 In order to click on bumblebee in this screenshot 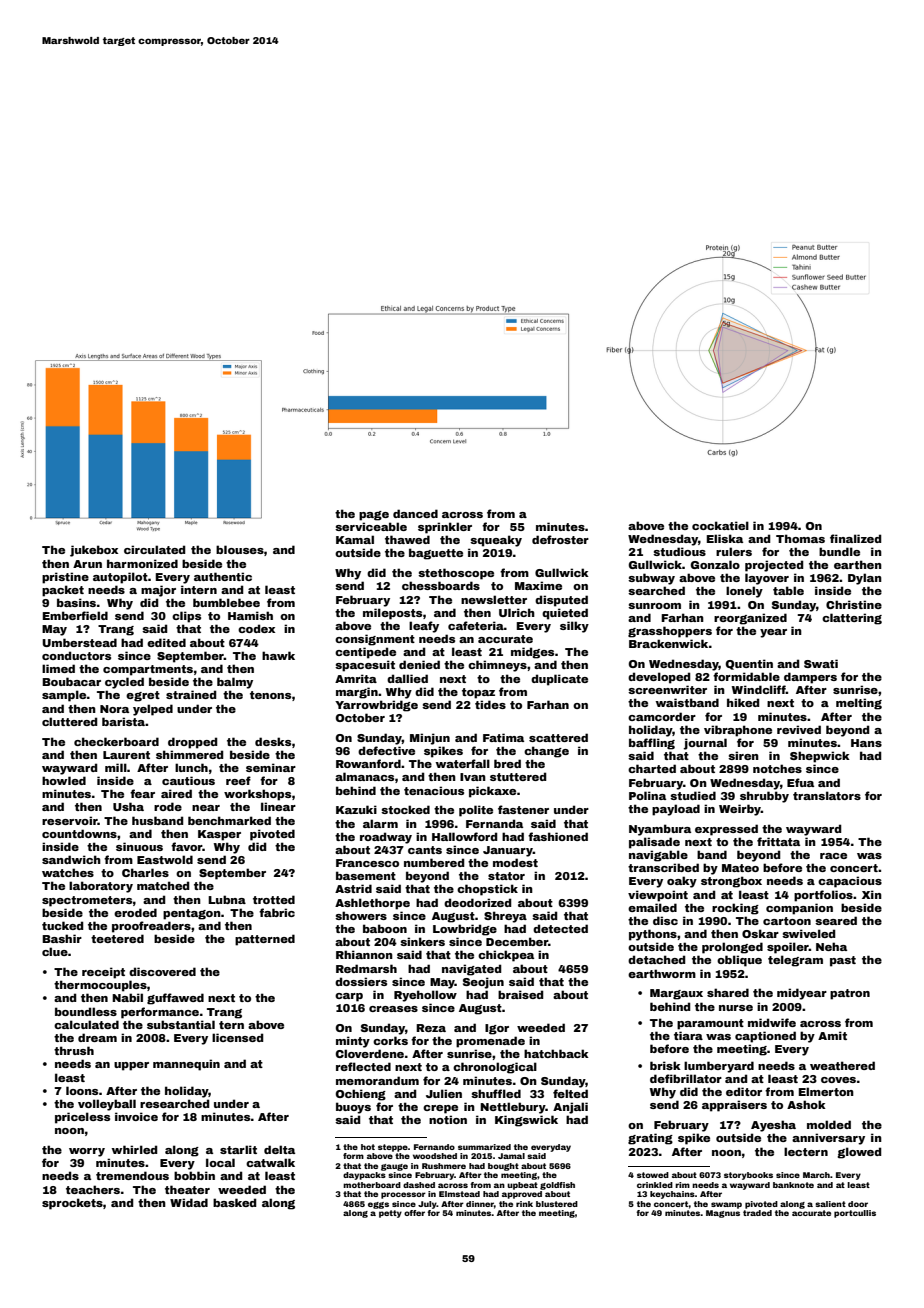, I will do `click(226, 602)`.
